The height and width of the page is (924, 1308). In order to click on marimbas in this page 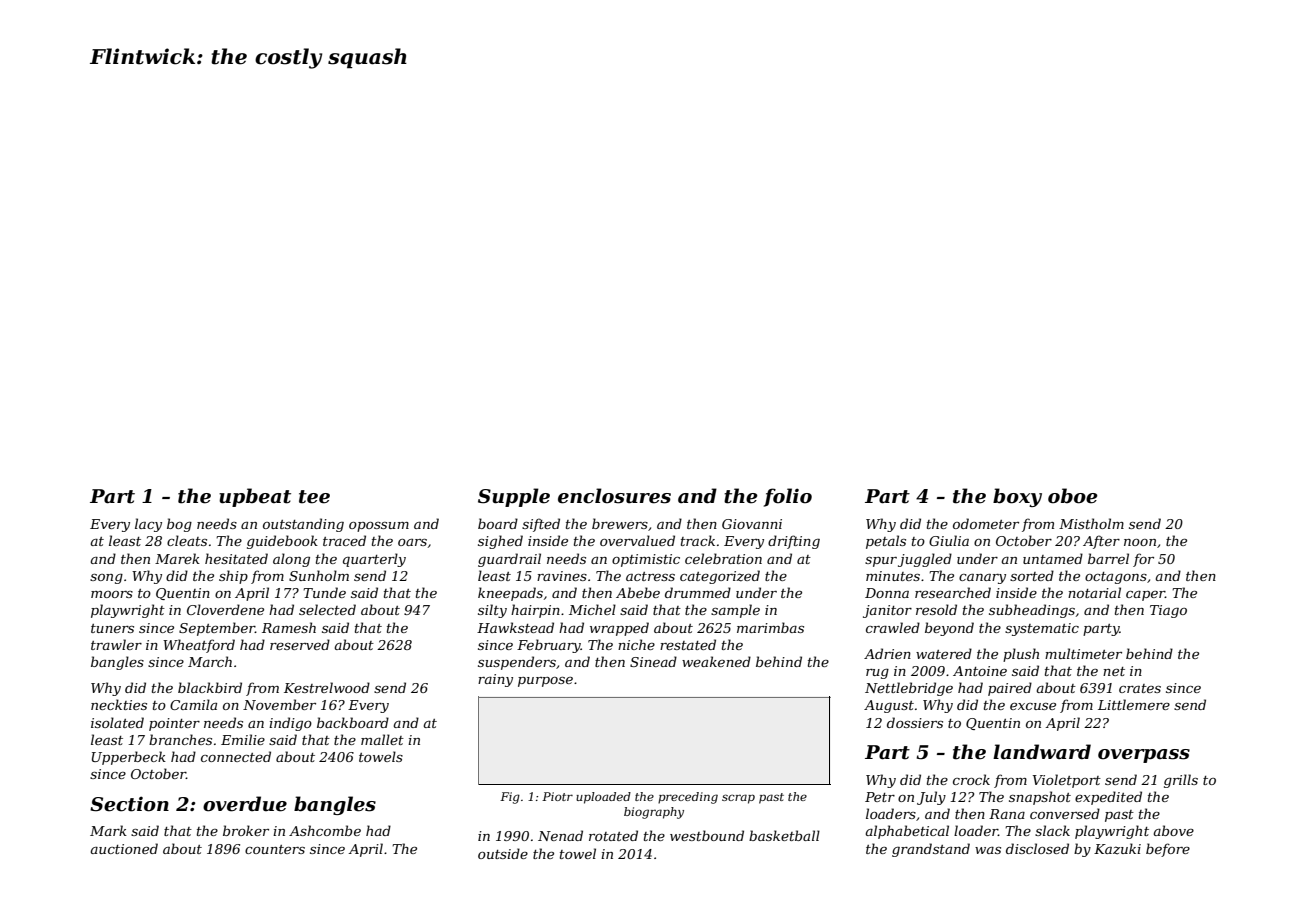, I will do `click(770, 627)`.
